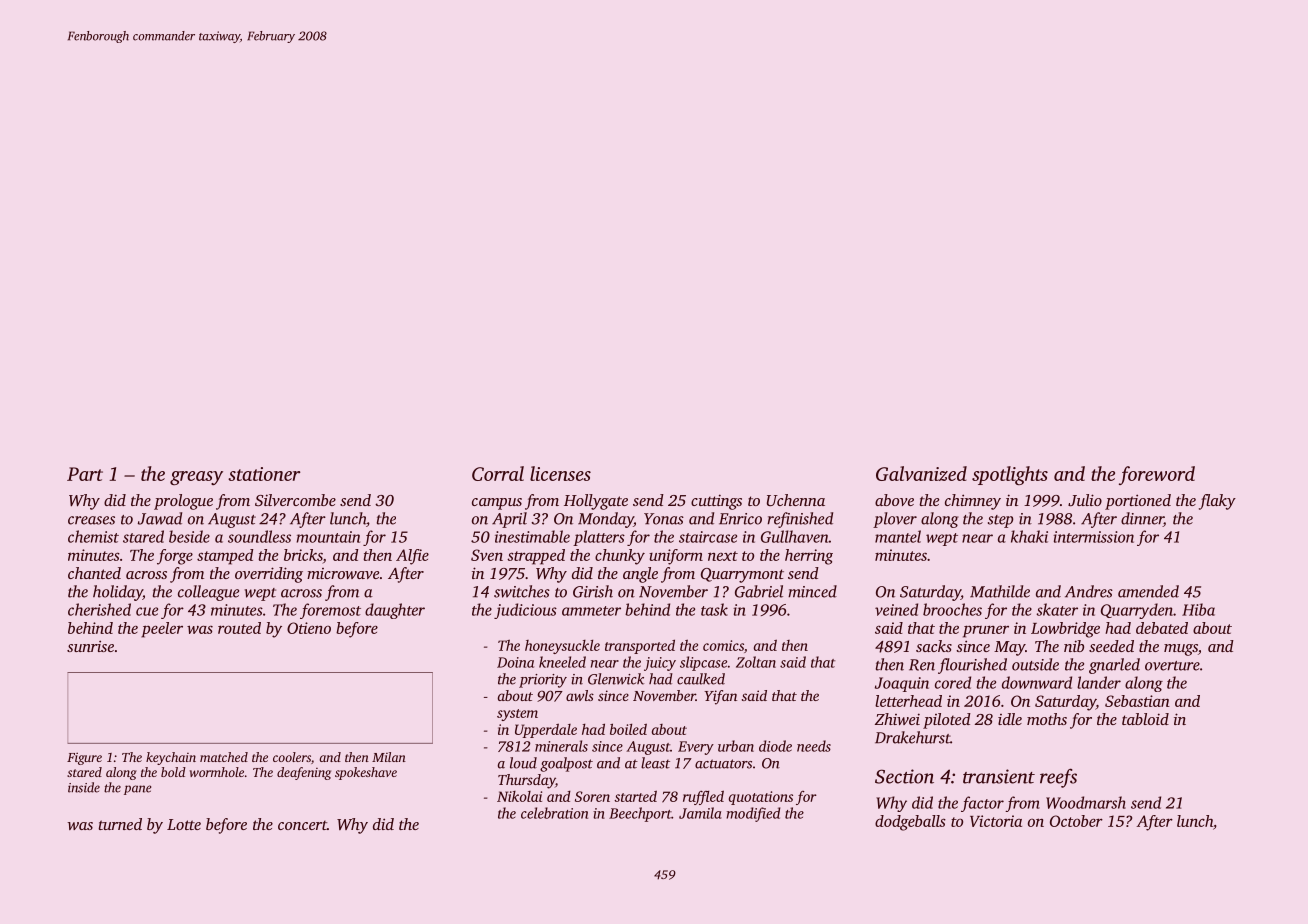 The image size is (1308, 924). What do you see at coordinates (304, 773) in the screenshot?
I see `deafening` at bounding box center [304, 773].
